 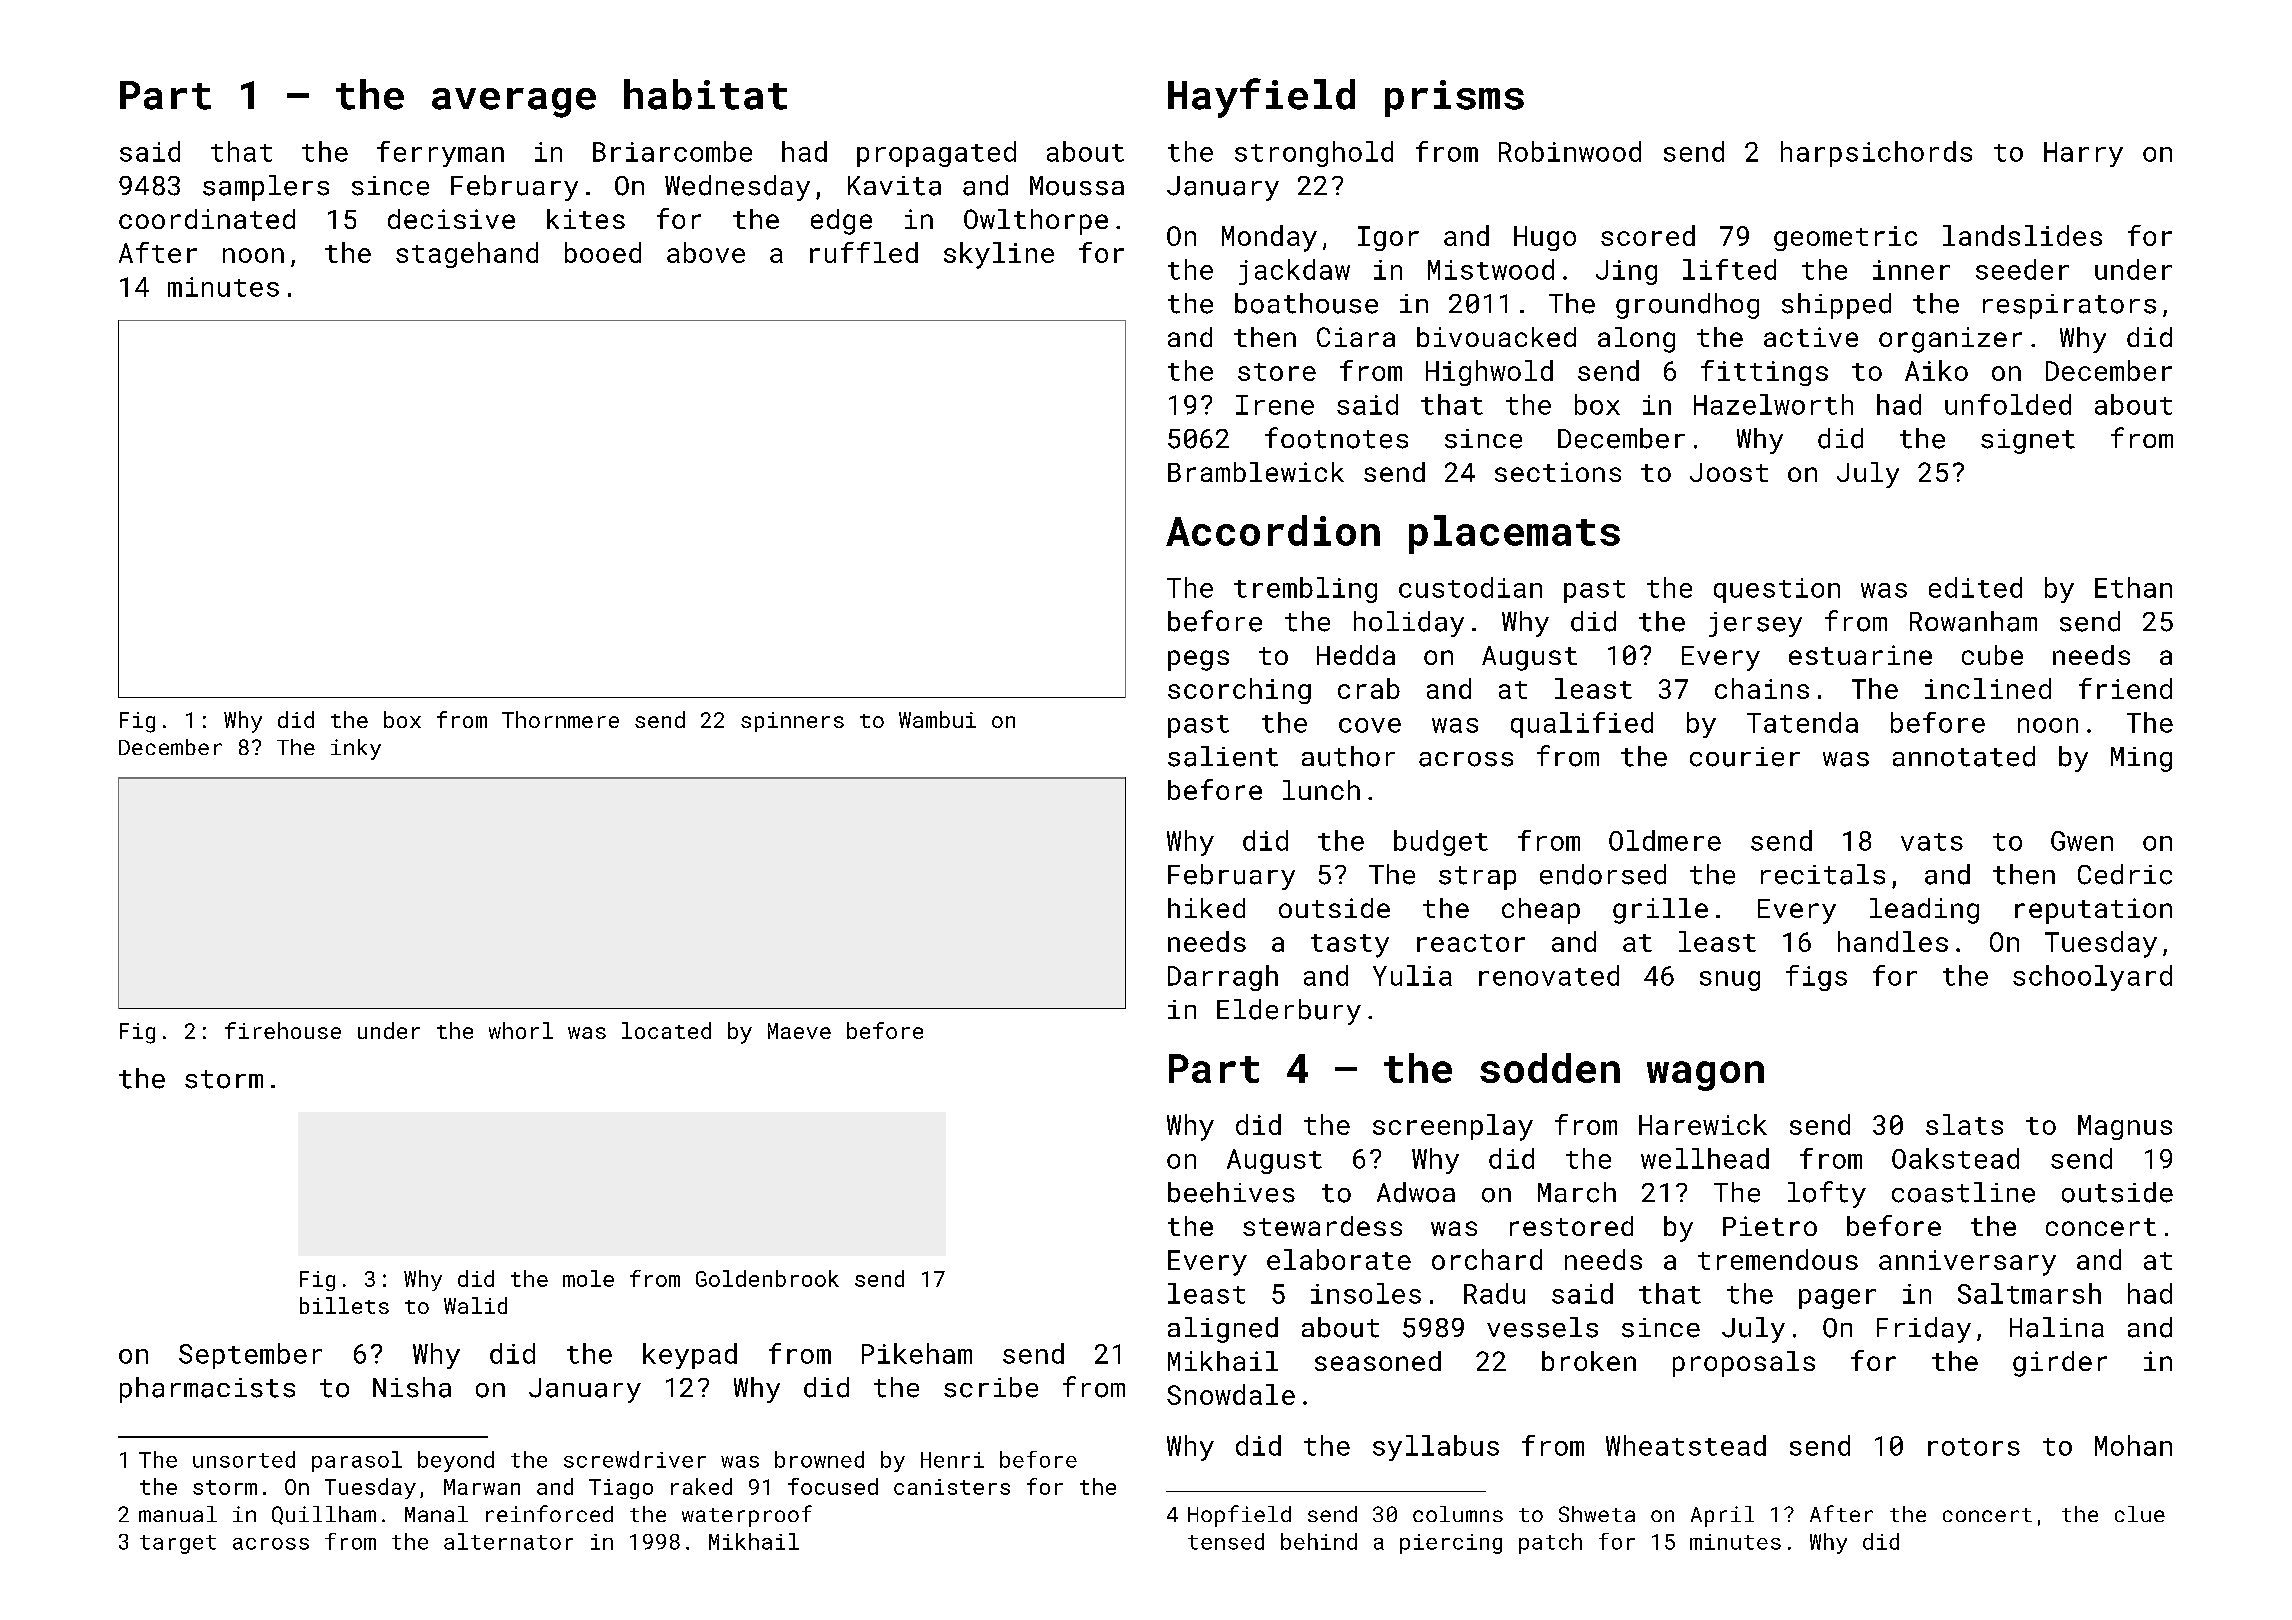 What do you see at coordinates (2092, 978) in the screenshot?
I see `schoolyard` at bounding box center [2092, 978].
